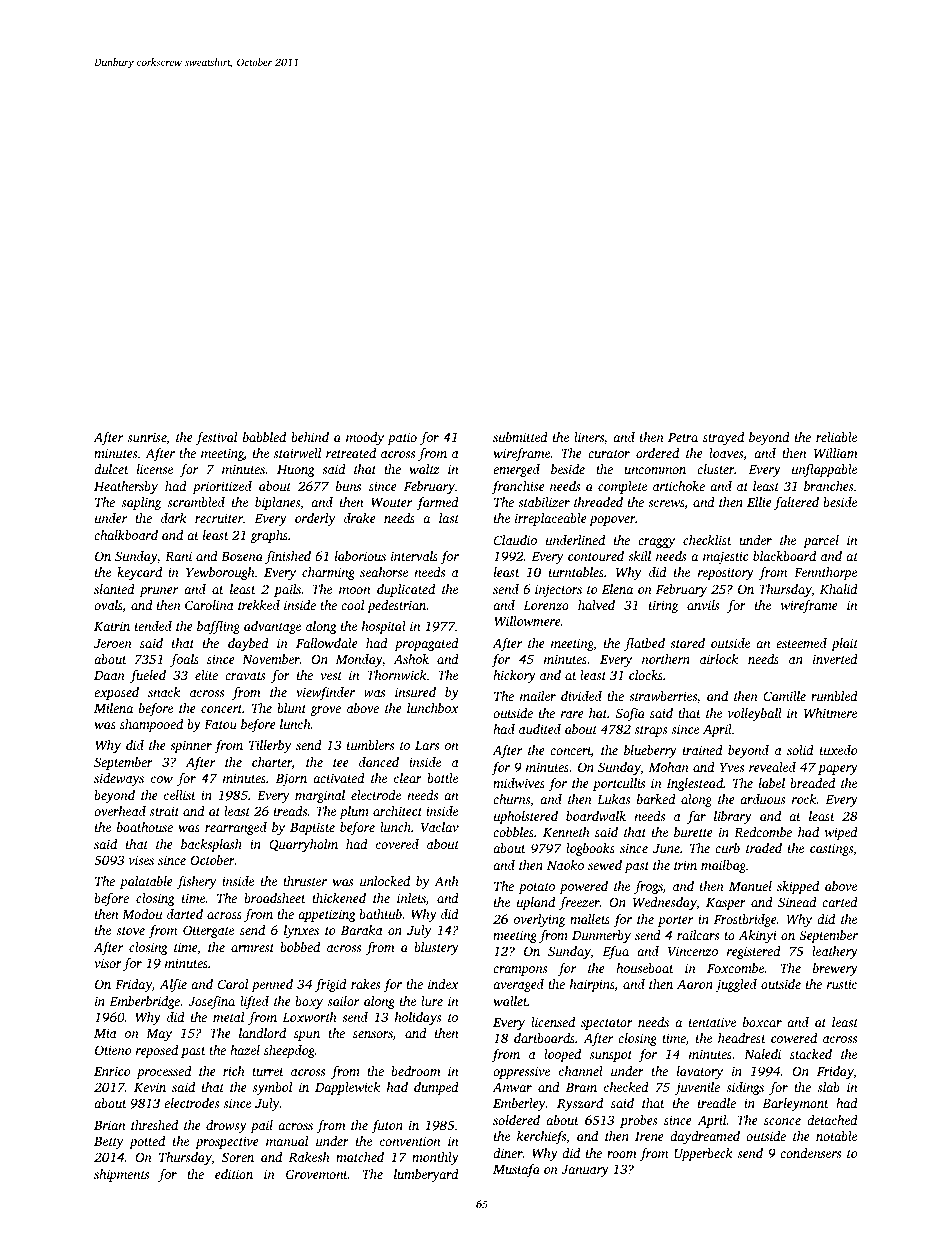 This screenshot has width=952, height=1233. I want to click on charter, so click(272, 762).
